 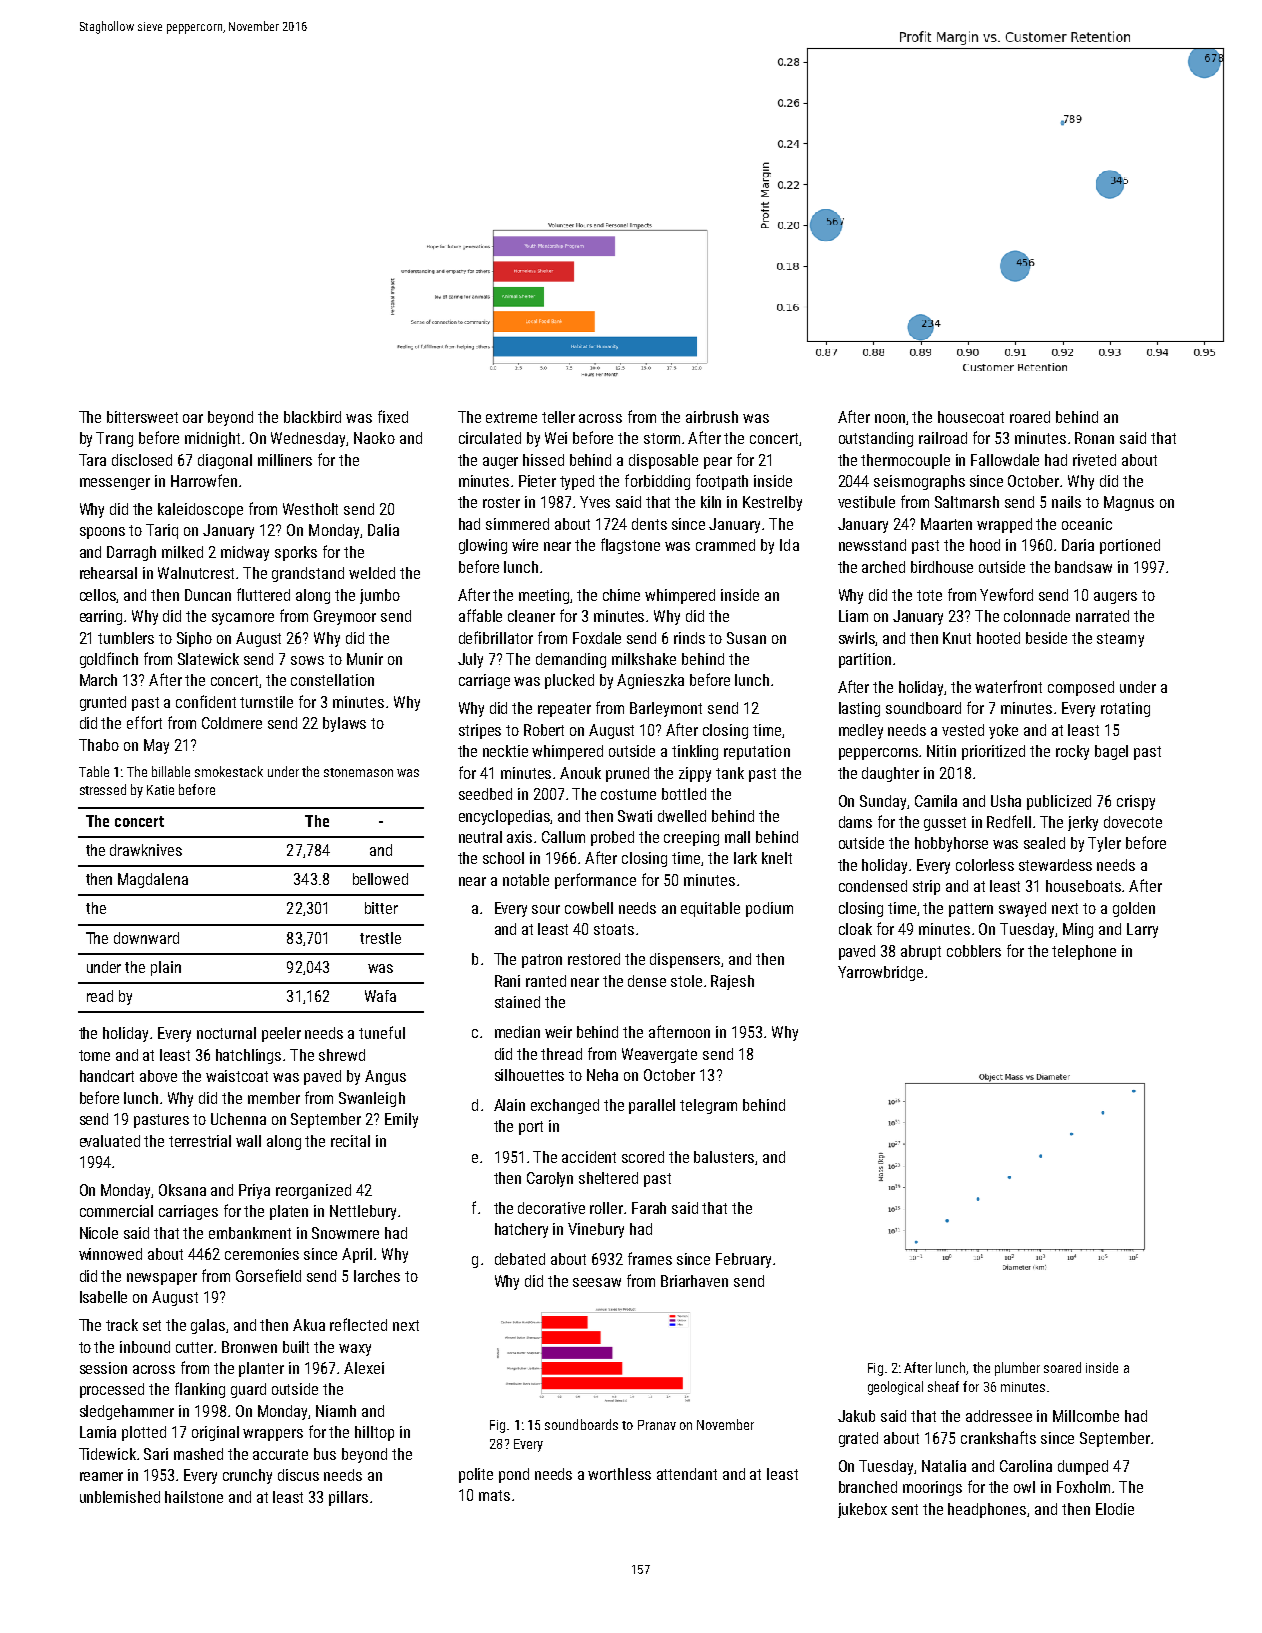 What do you see at coordinates (1044, 843) in the page?
I see `sealed` at bounding box center [1044, 843].
